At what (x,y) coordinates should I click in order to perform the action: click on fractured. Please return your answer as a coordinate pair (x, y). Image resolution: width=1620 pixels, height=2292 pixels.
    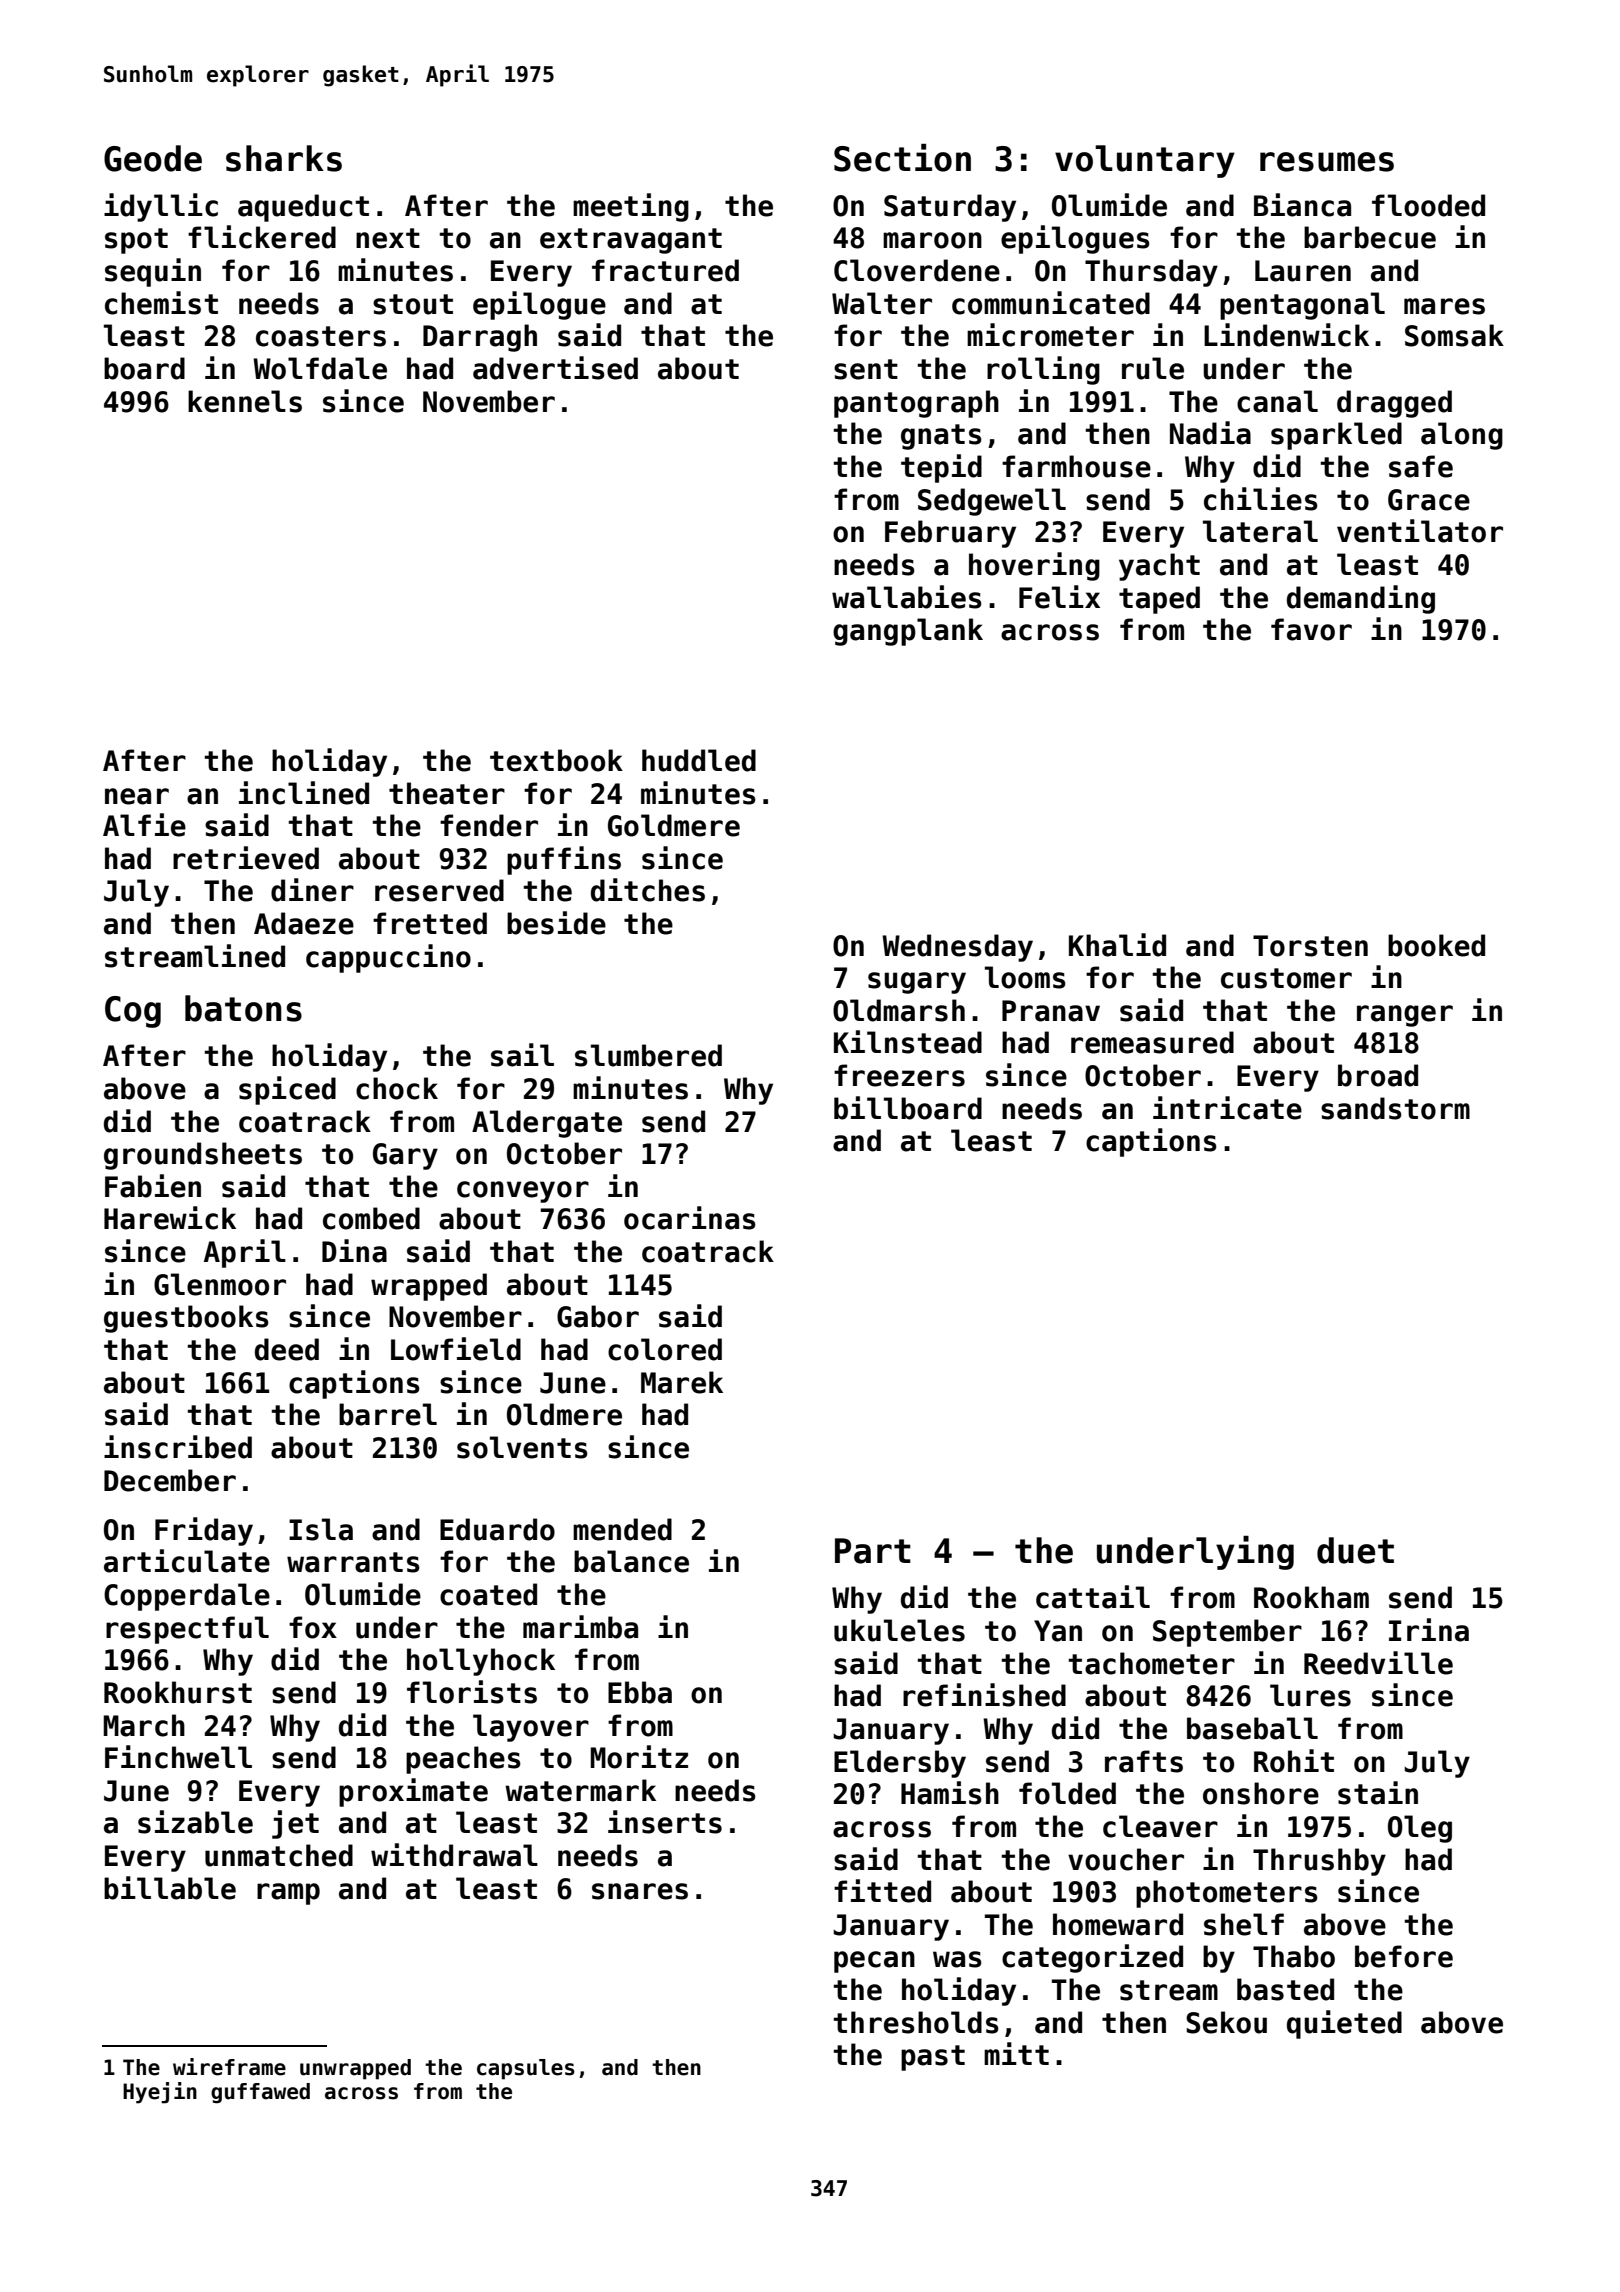
    Looking at the image, I should click on (665, 270).
